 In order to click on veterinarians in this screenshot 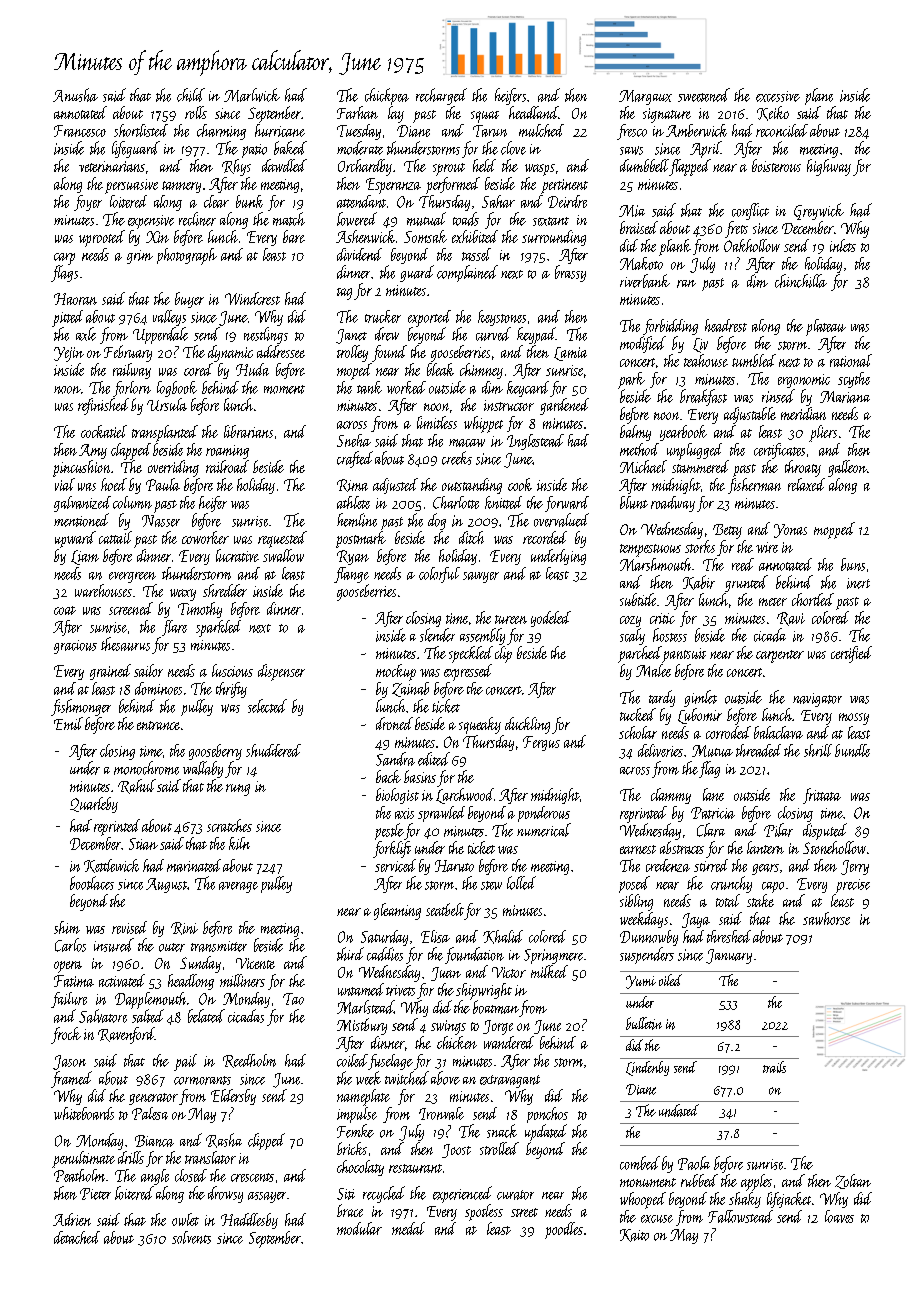, I will do `click(112, 166)`.
